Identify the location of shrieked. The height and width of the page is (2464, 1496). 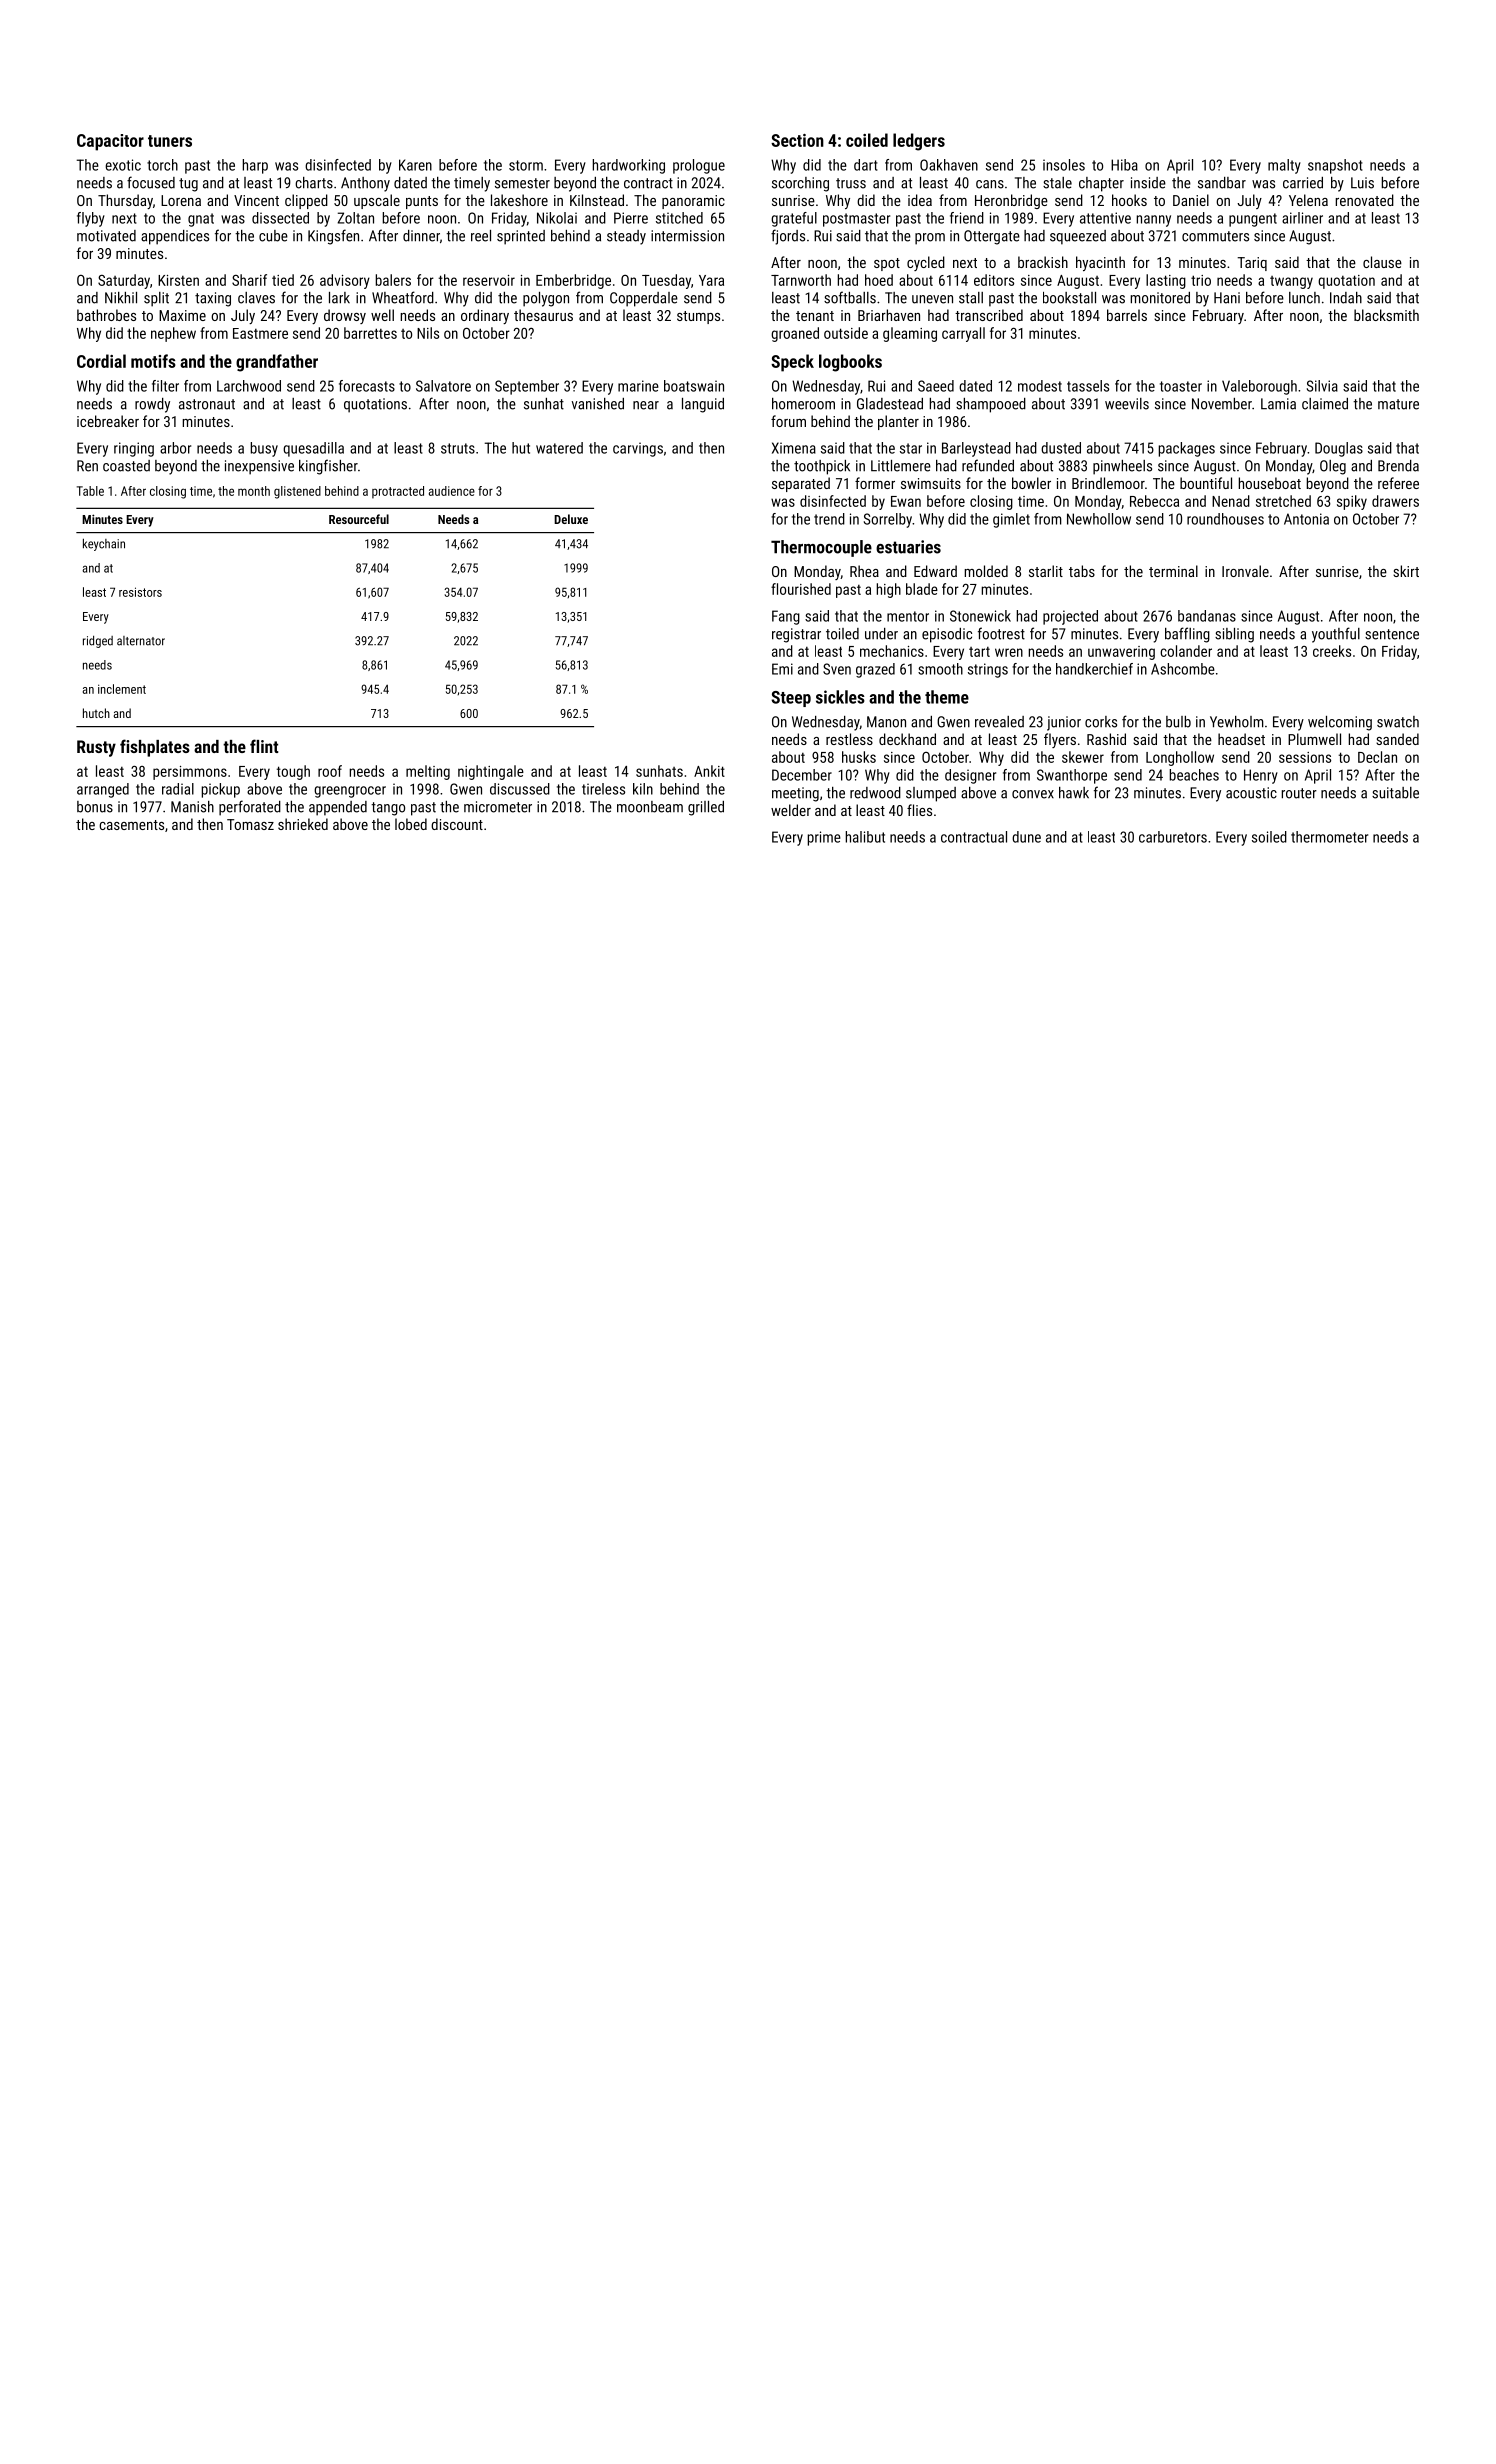
(303, 824).
